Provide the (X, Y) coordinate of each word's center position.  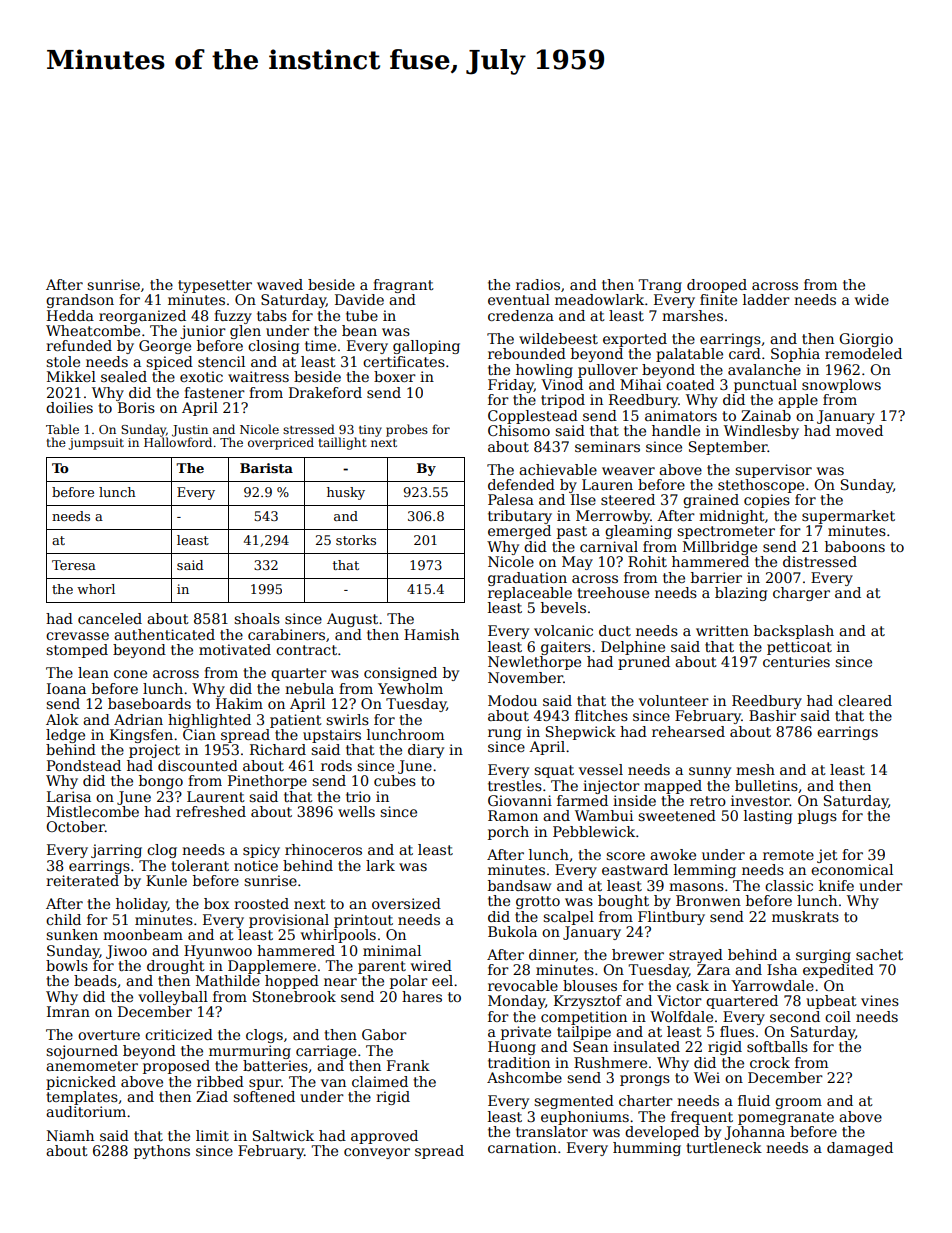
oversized (406, 903)
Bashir (772, 715)
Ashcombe (524, 1077)
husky (346, 493)
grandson (80, 301)
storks (356, 540)
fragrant (403, 286)
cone (130, 674)
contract (306, 650)
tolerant (200, 865)
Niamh (70, 1135)
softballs (777, 1046)
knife (836, 885)
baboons (855, 546)
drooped (717, 286)
